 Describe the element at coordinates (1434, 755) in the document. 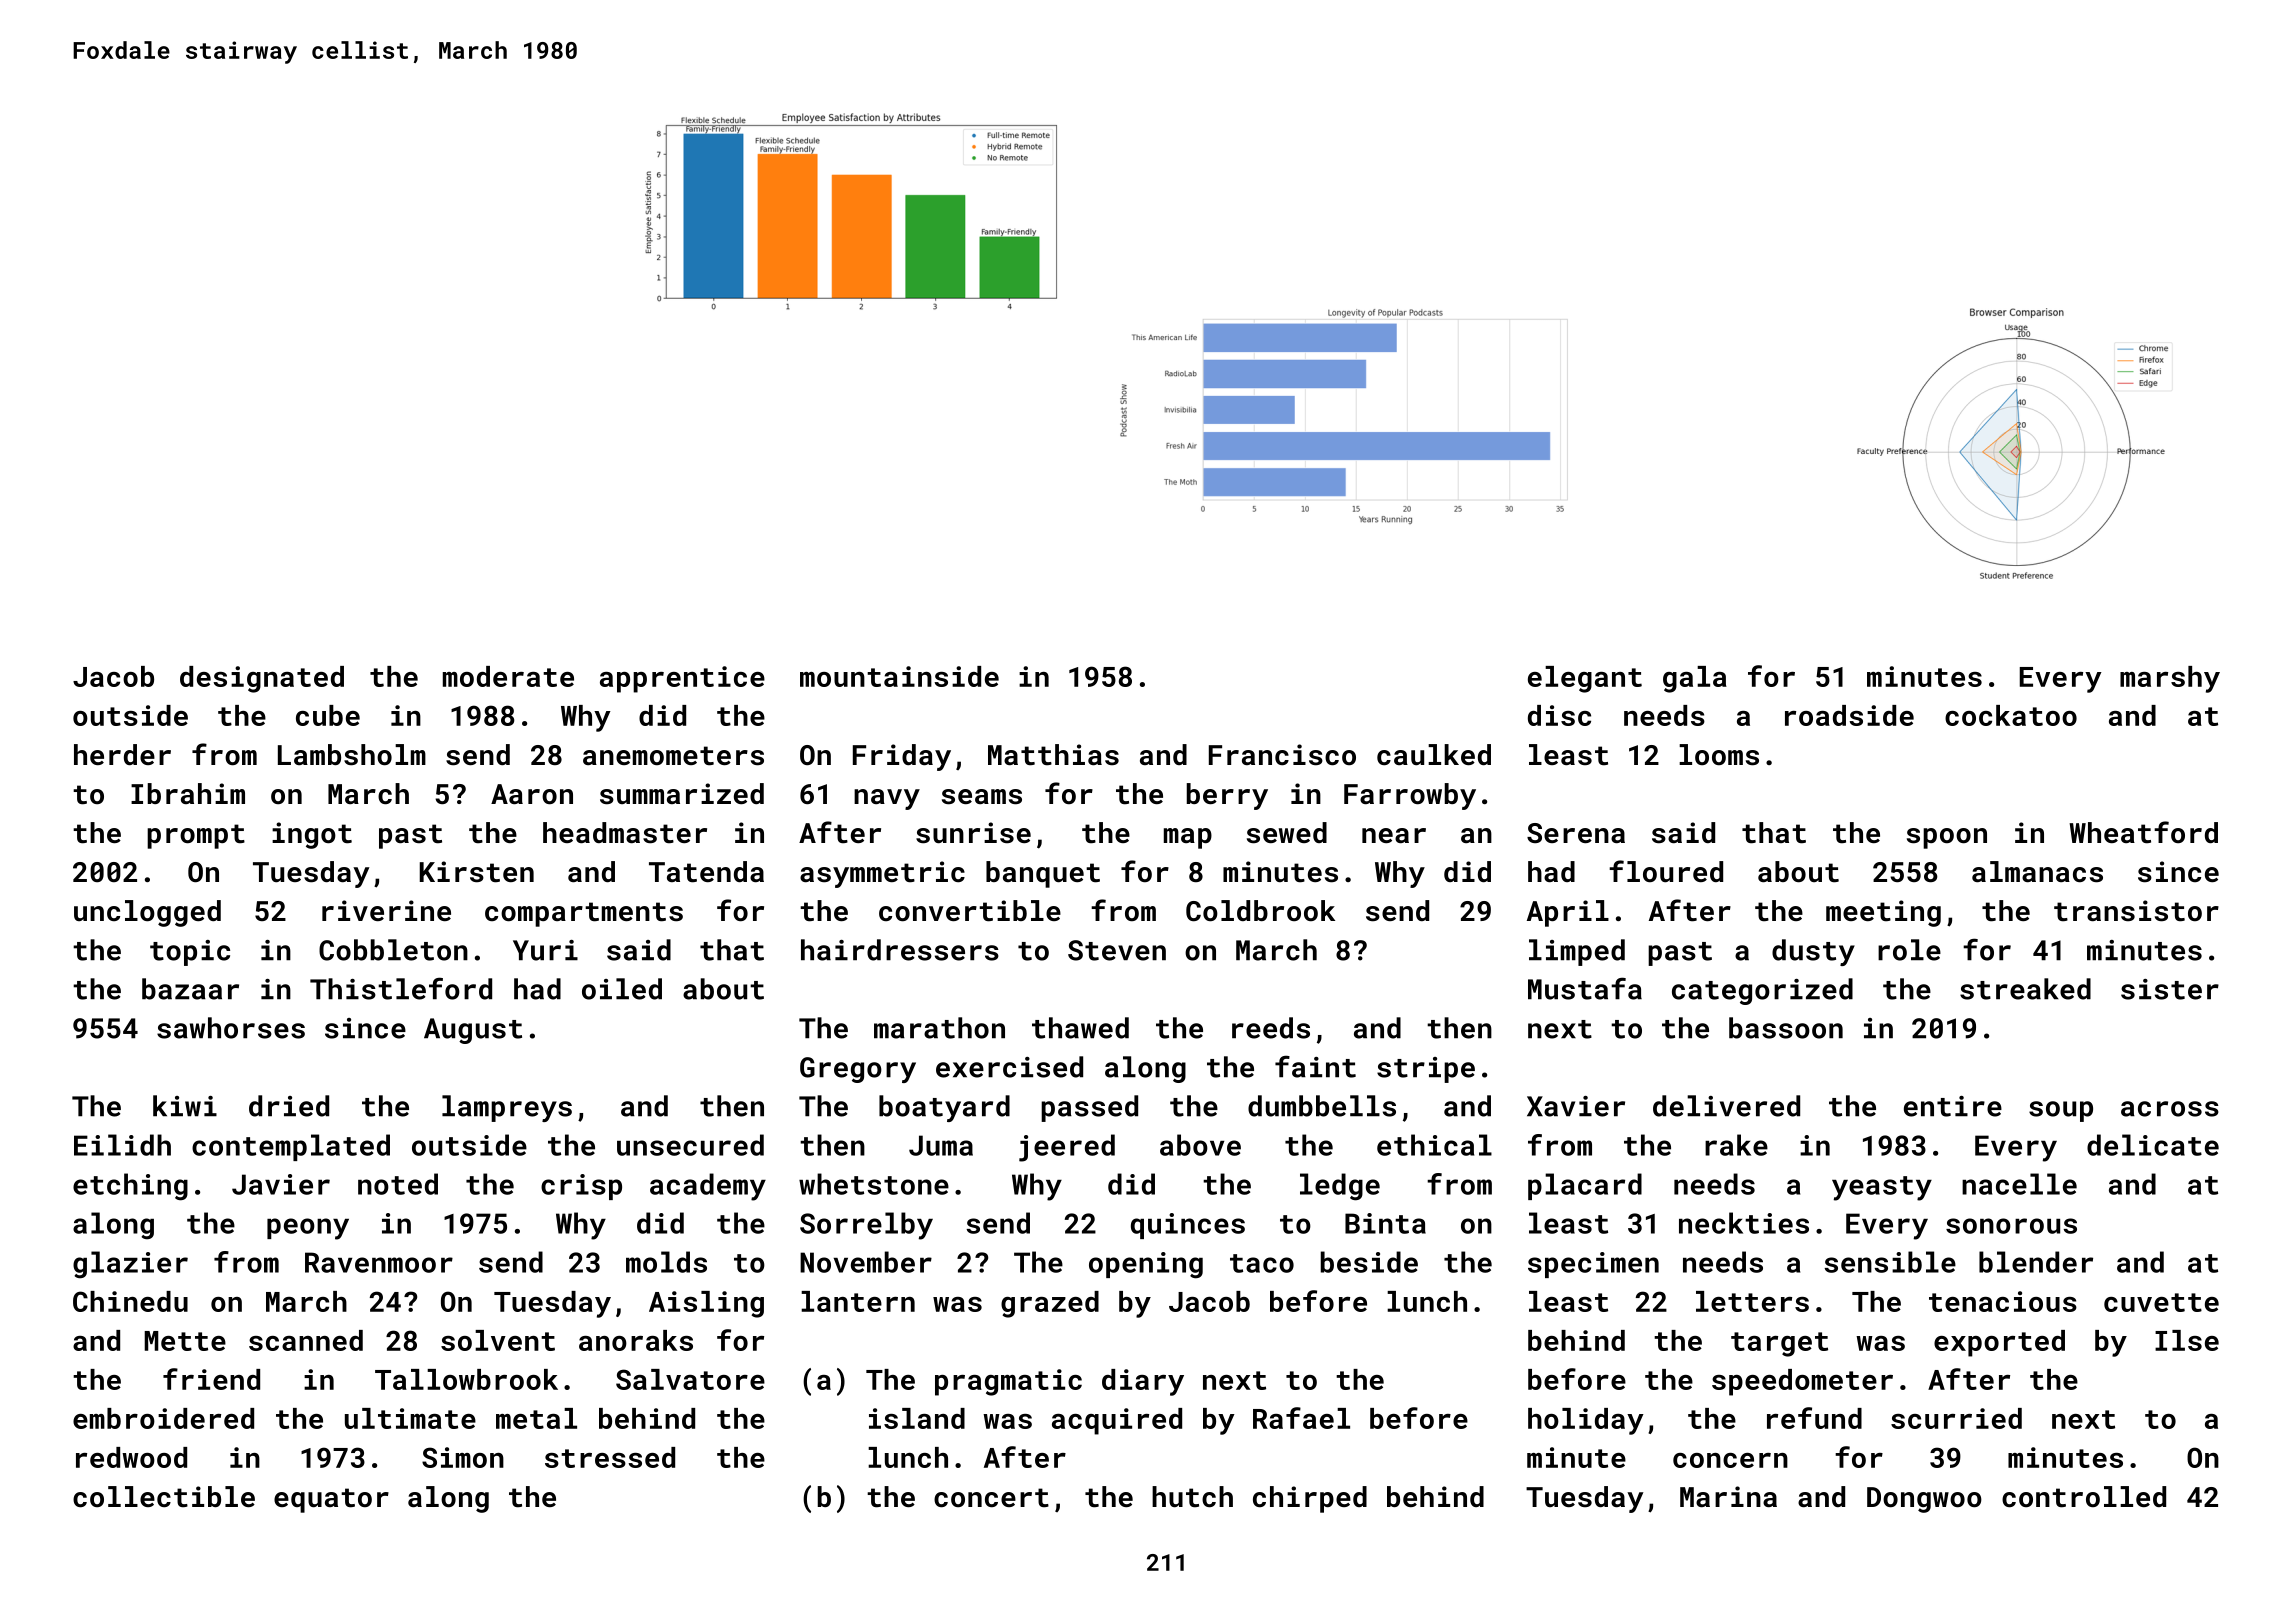

I see `caulked` at that location.
